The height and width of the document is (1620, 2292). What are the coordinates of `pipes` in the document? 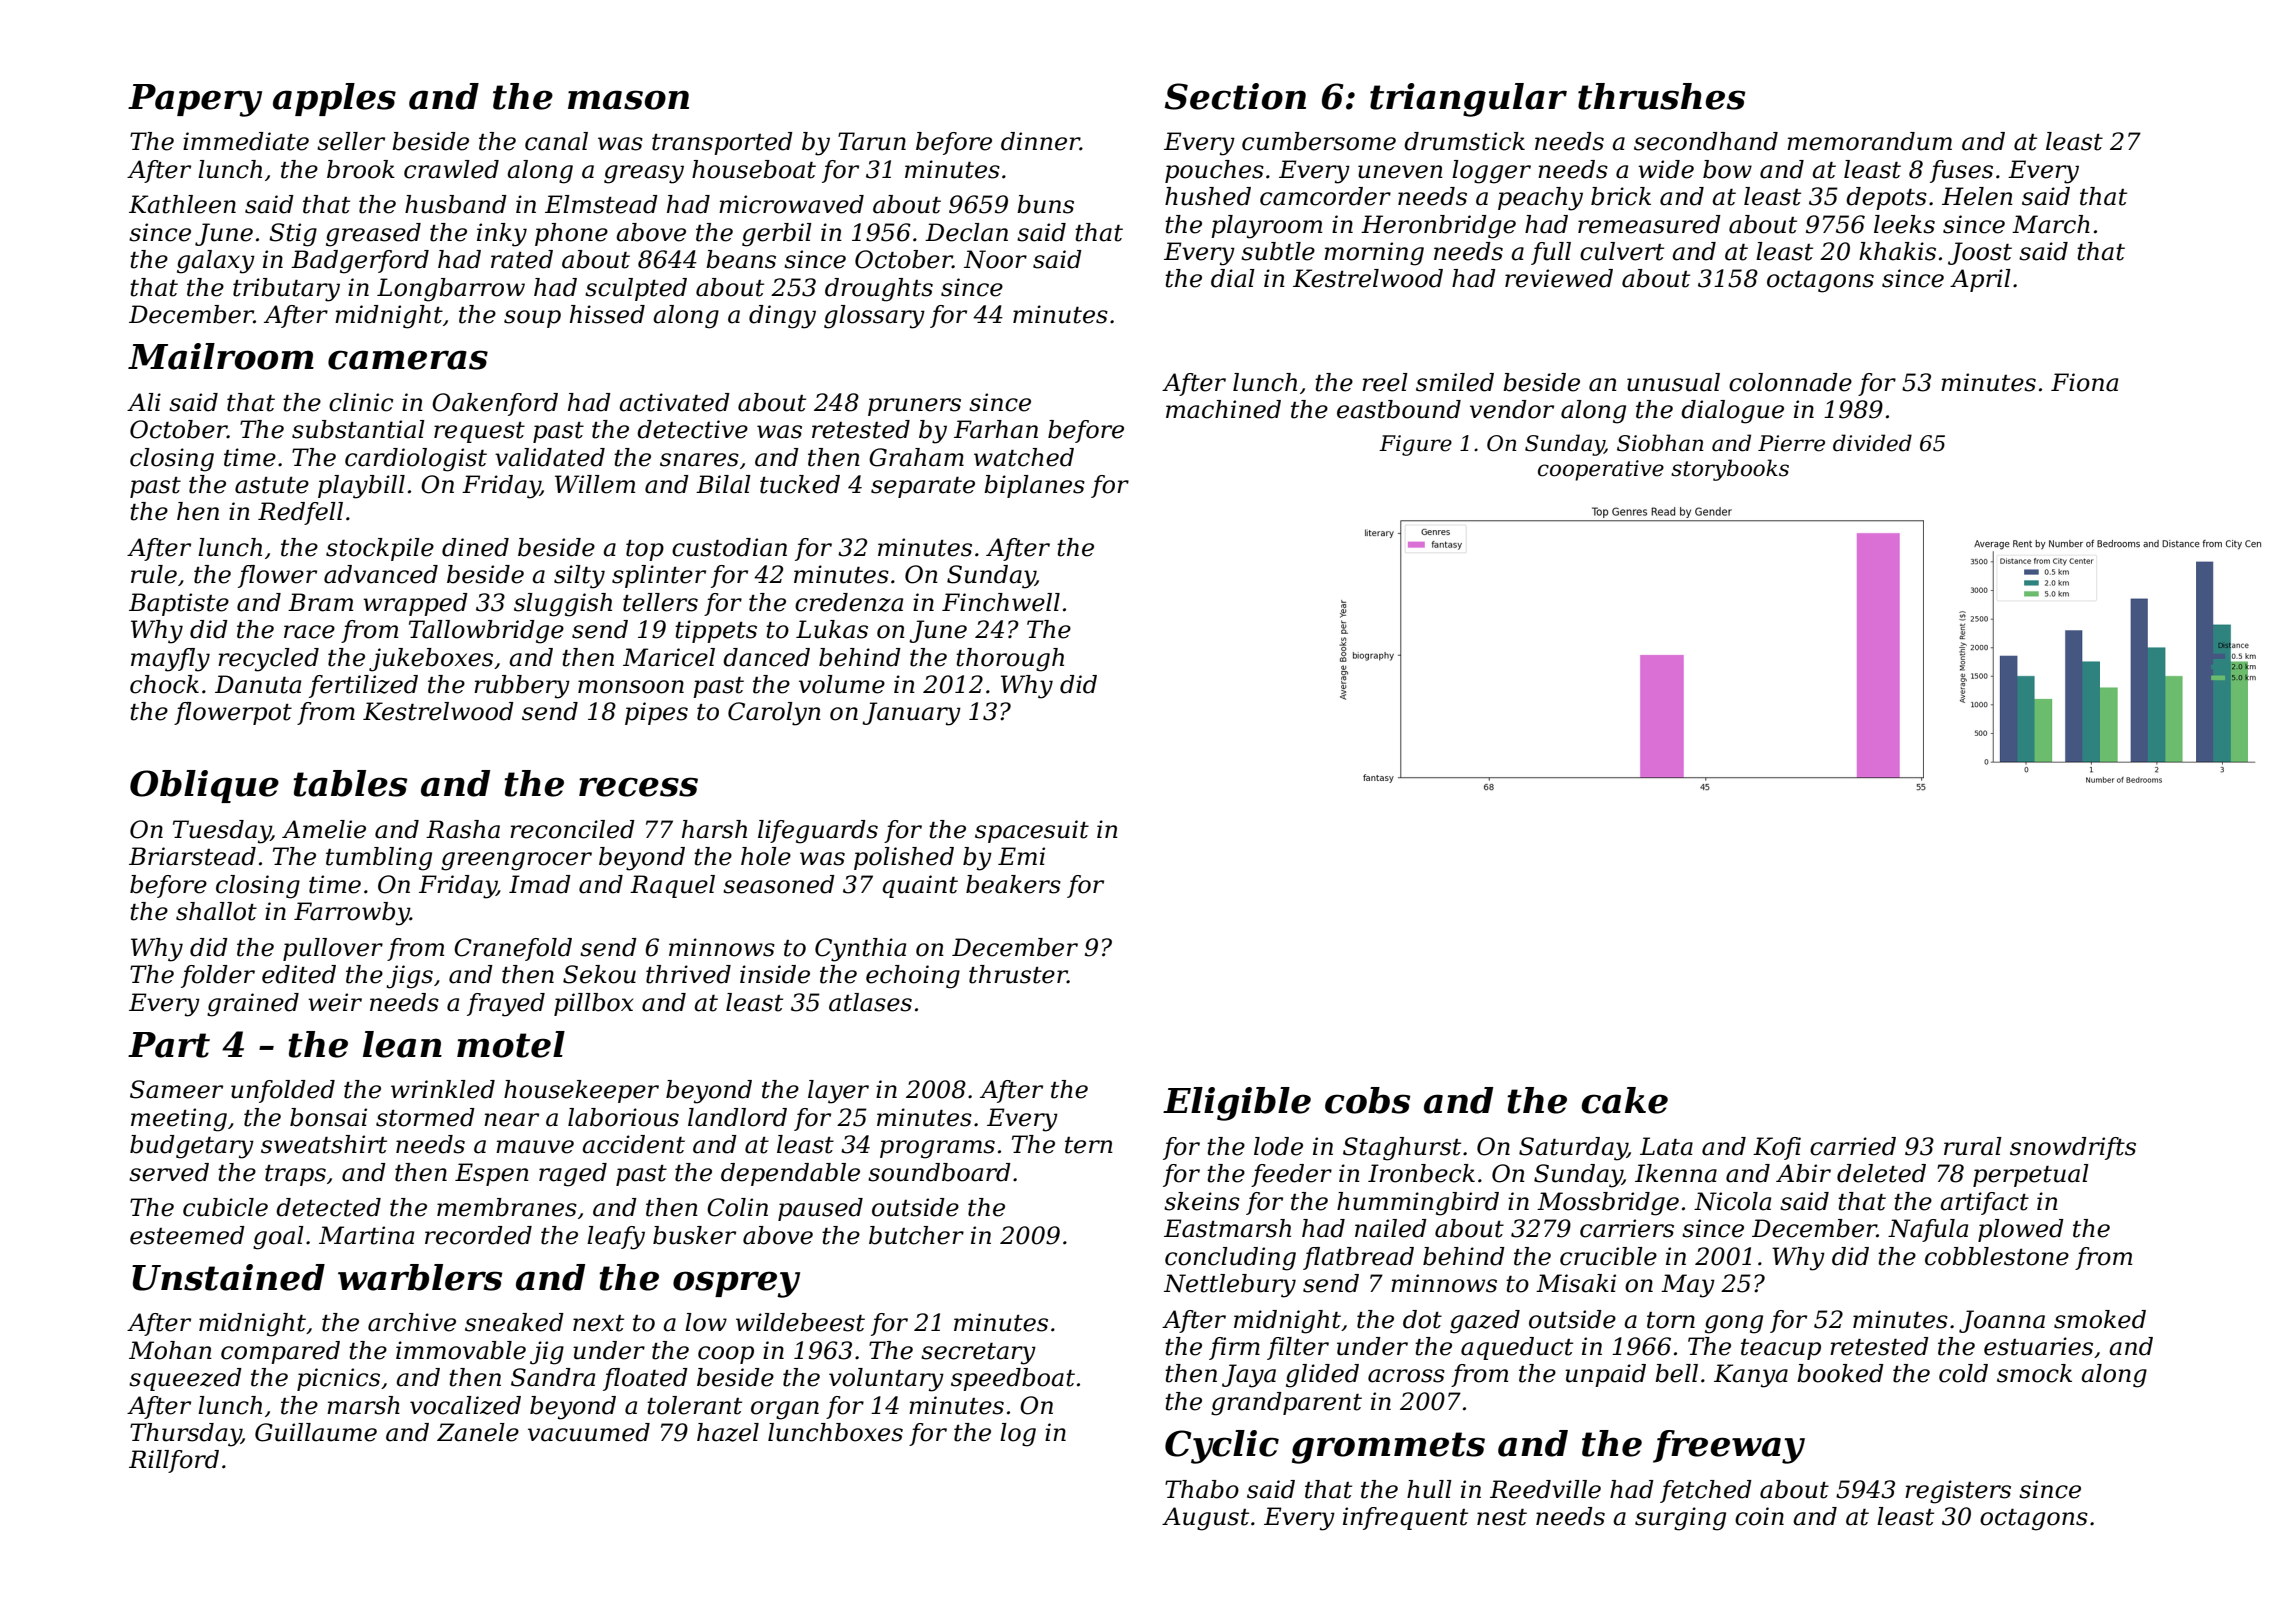 It's located at (656, 713).
